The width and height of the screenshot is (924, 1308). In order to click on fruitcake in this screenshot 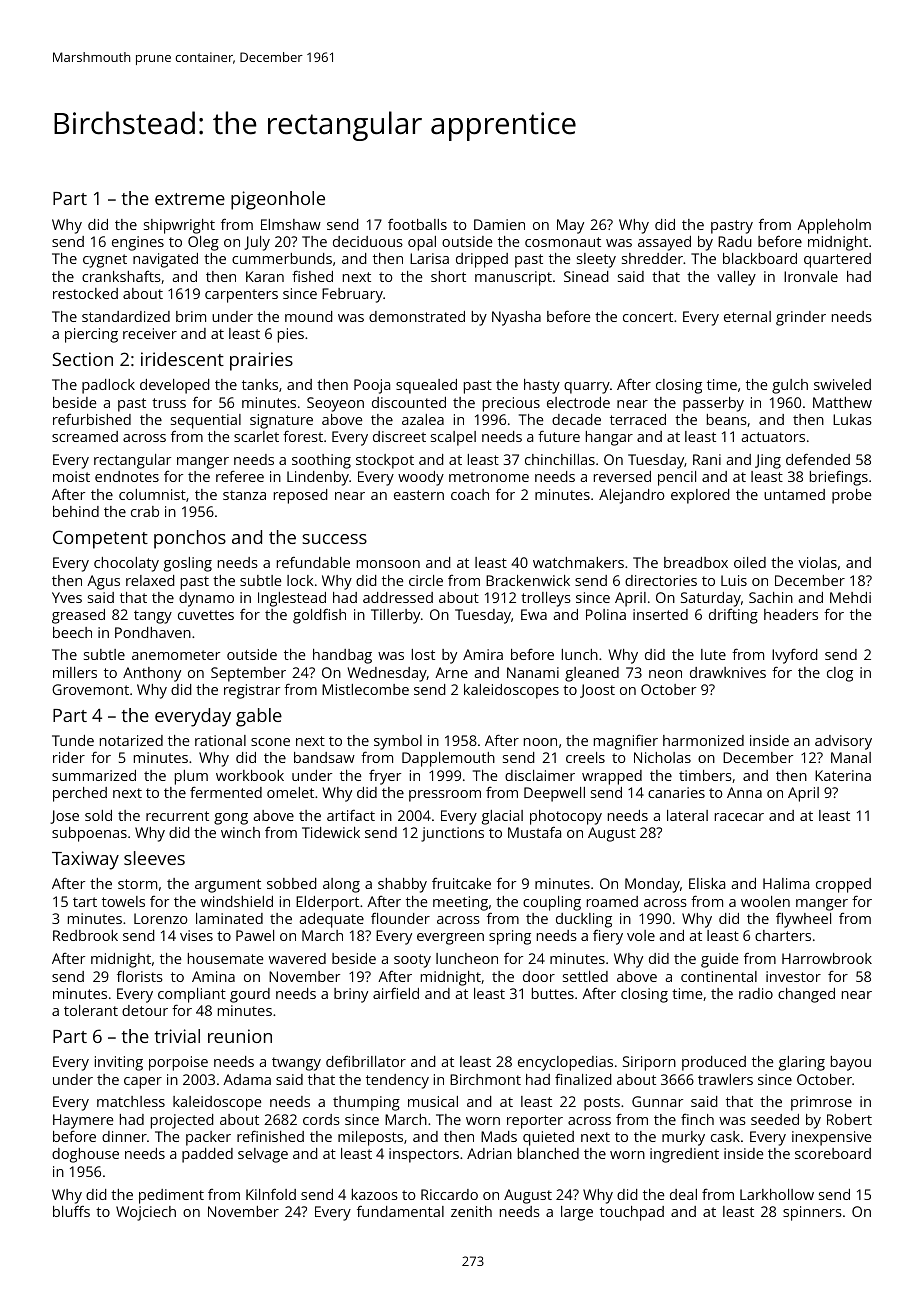, I will do `click(461, 883)`.
